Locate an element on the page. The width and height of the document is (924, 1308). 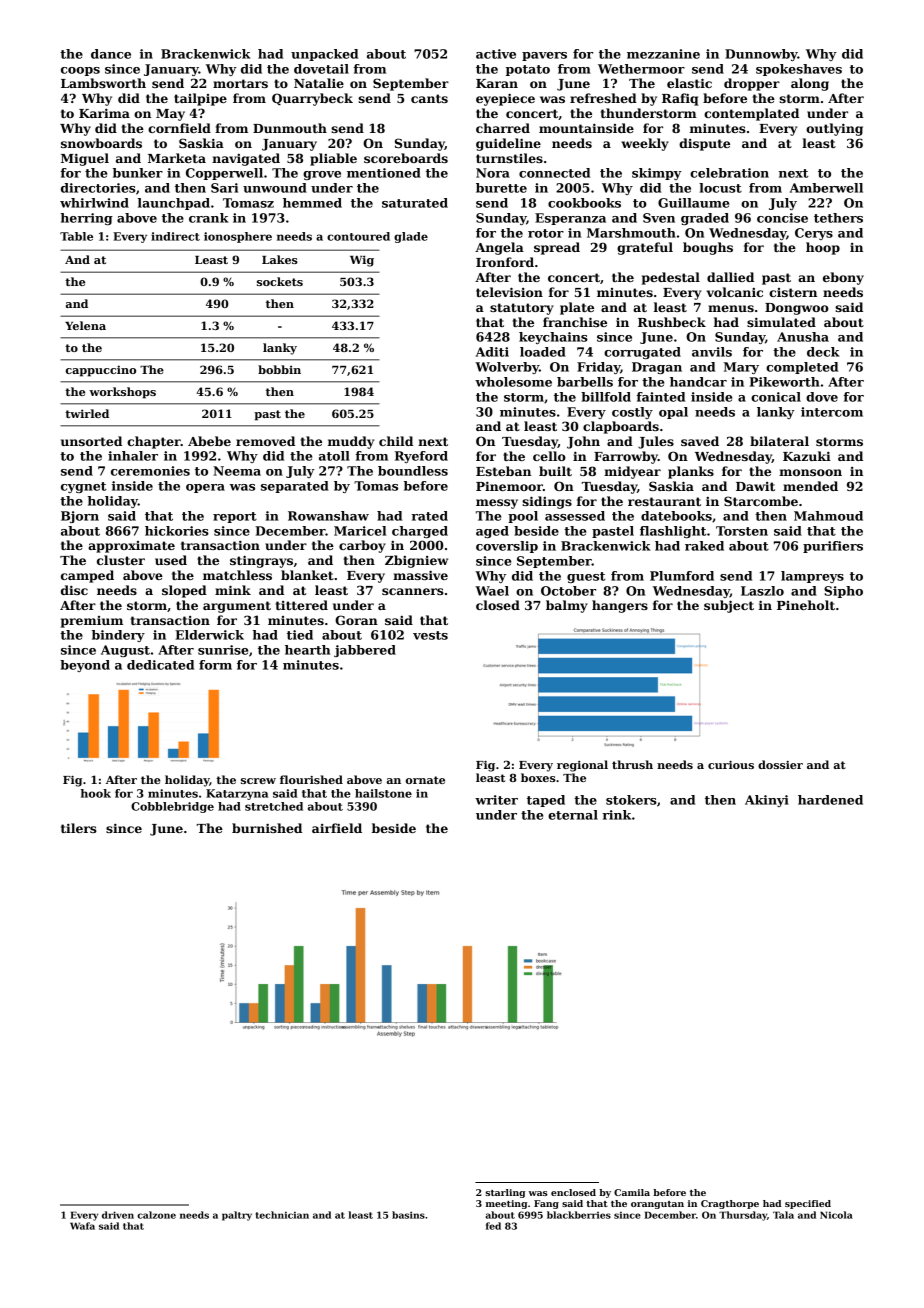
saved is located at coordinates (700, 441).
